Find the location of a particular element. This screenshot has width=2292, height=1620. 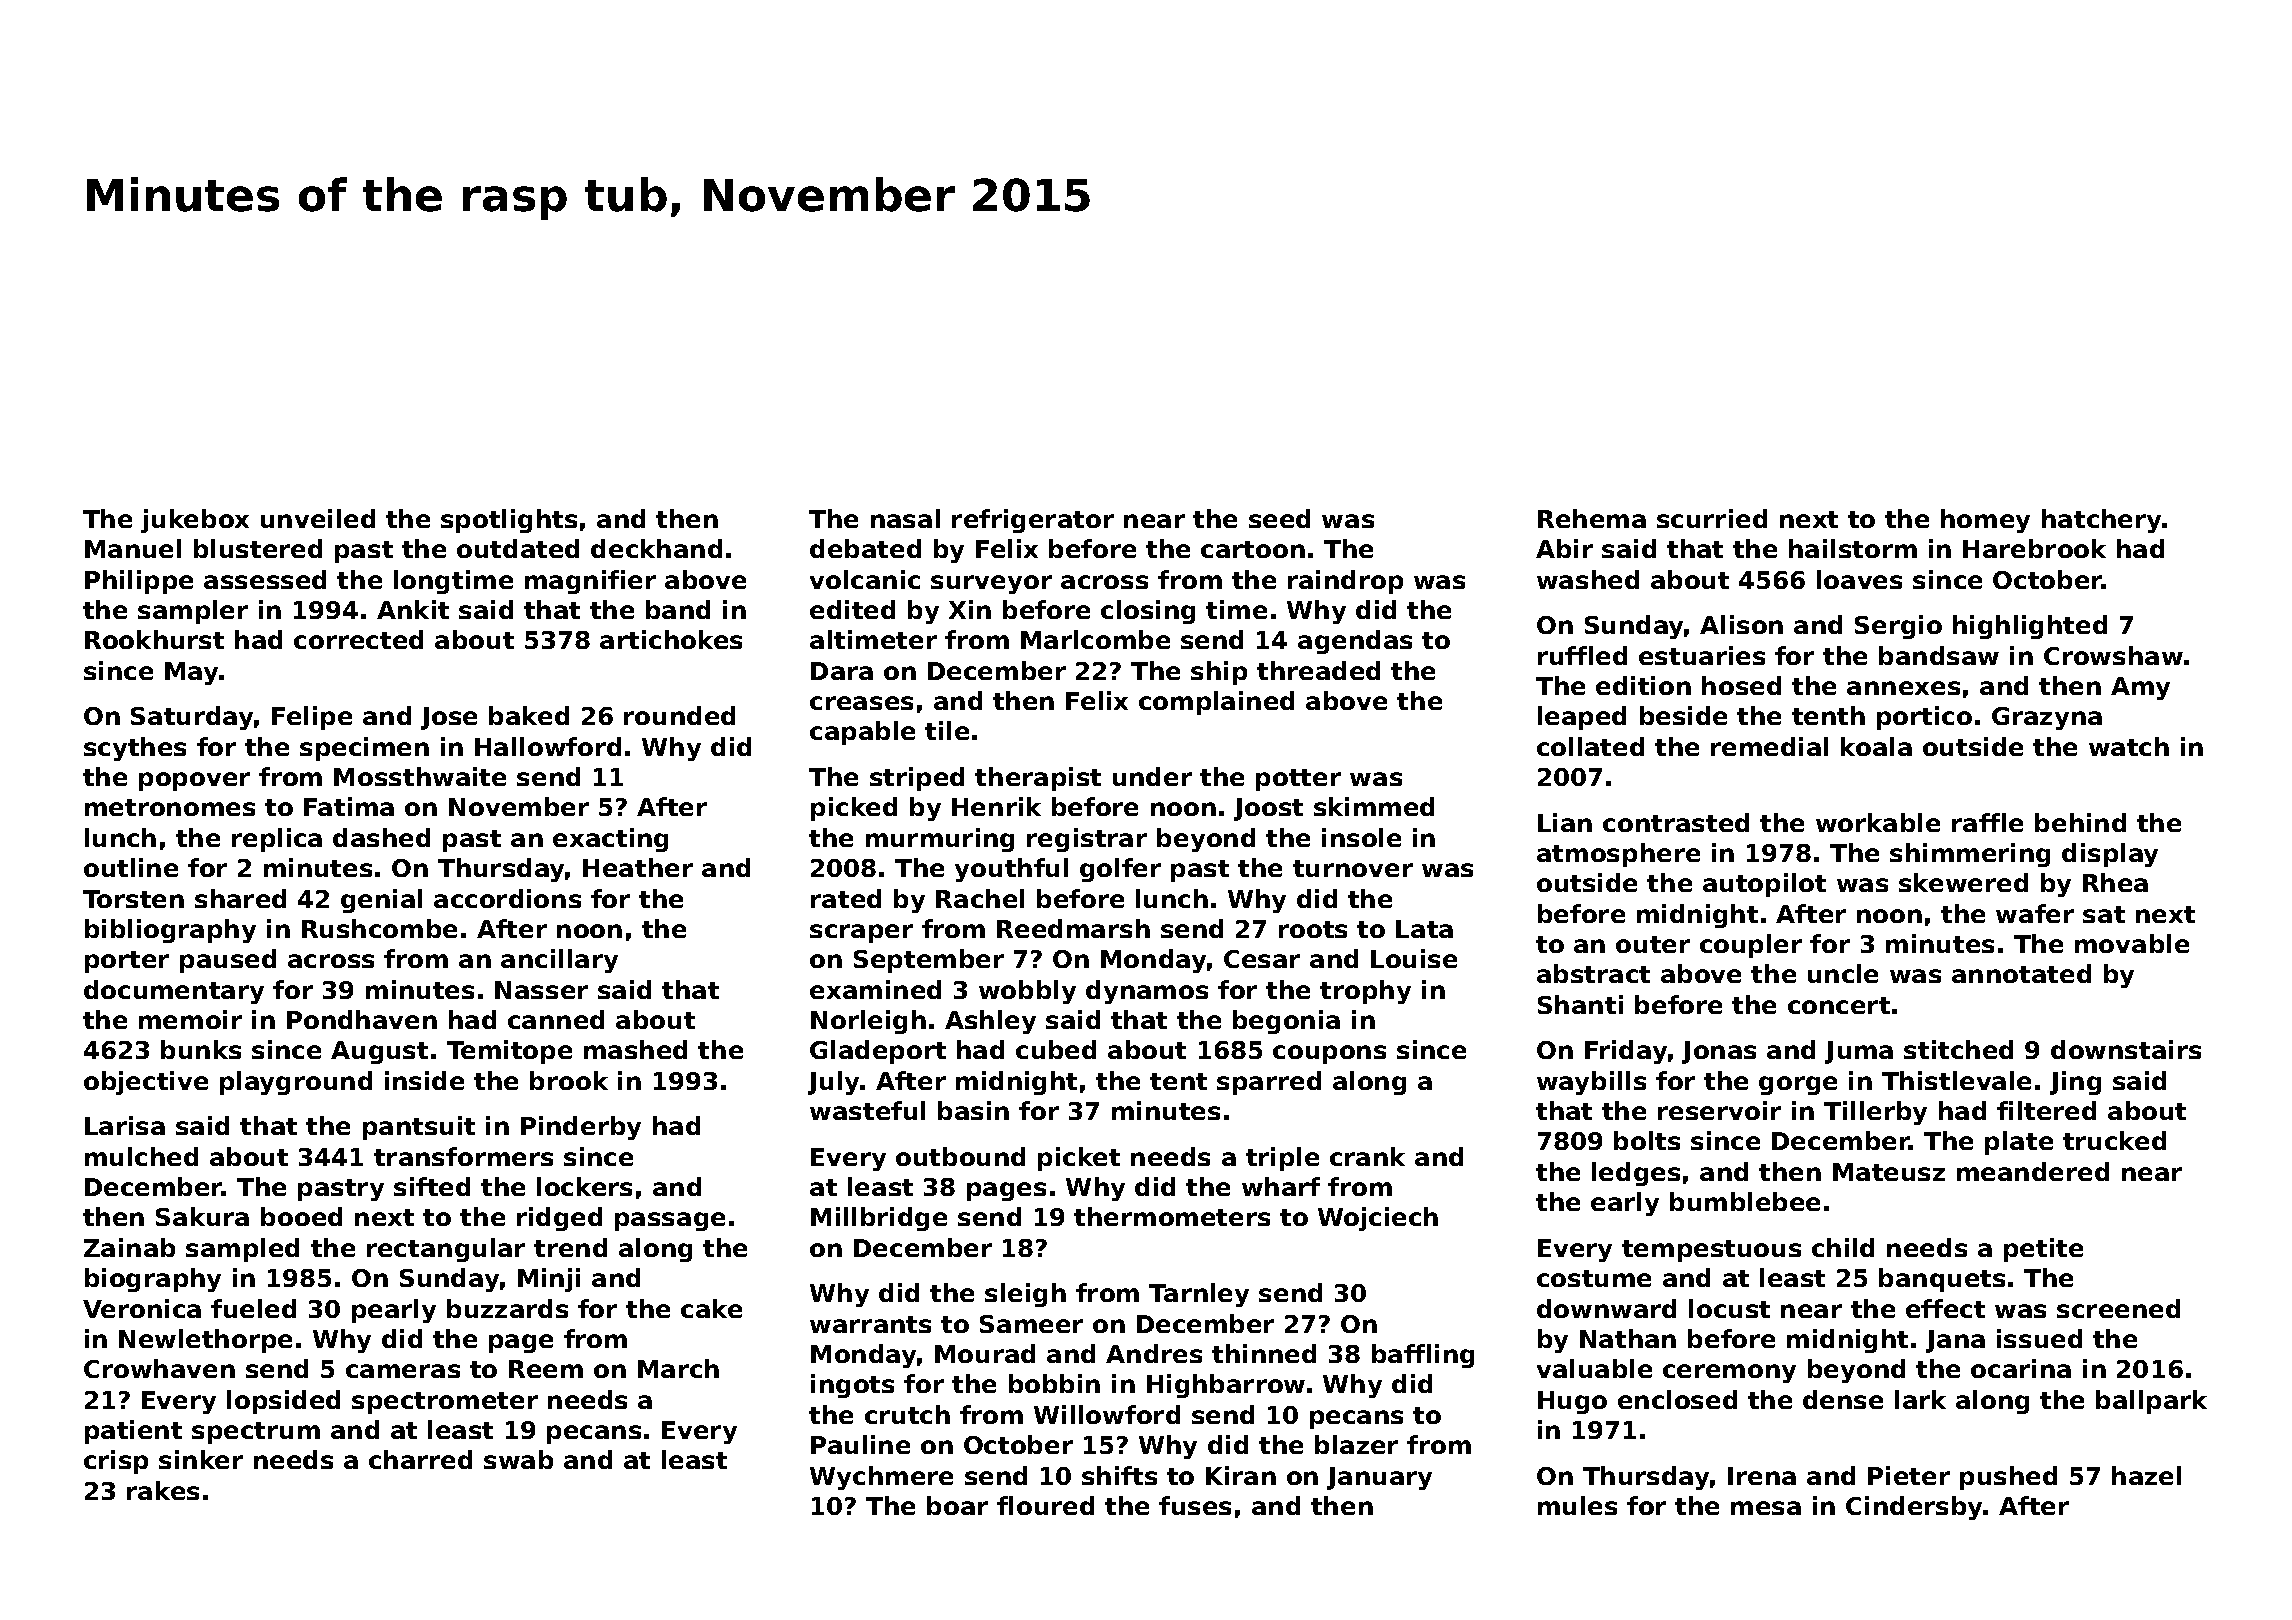

rakes is located at coordinates (163, 1490).
